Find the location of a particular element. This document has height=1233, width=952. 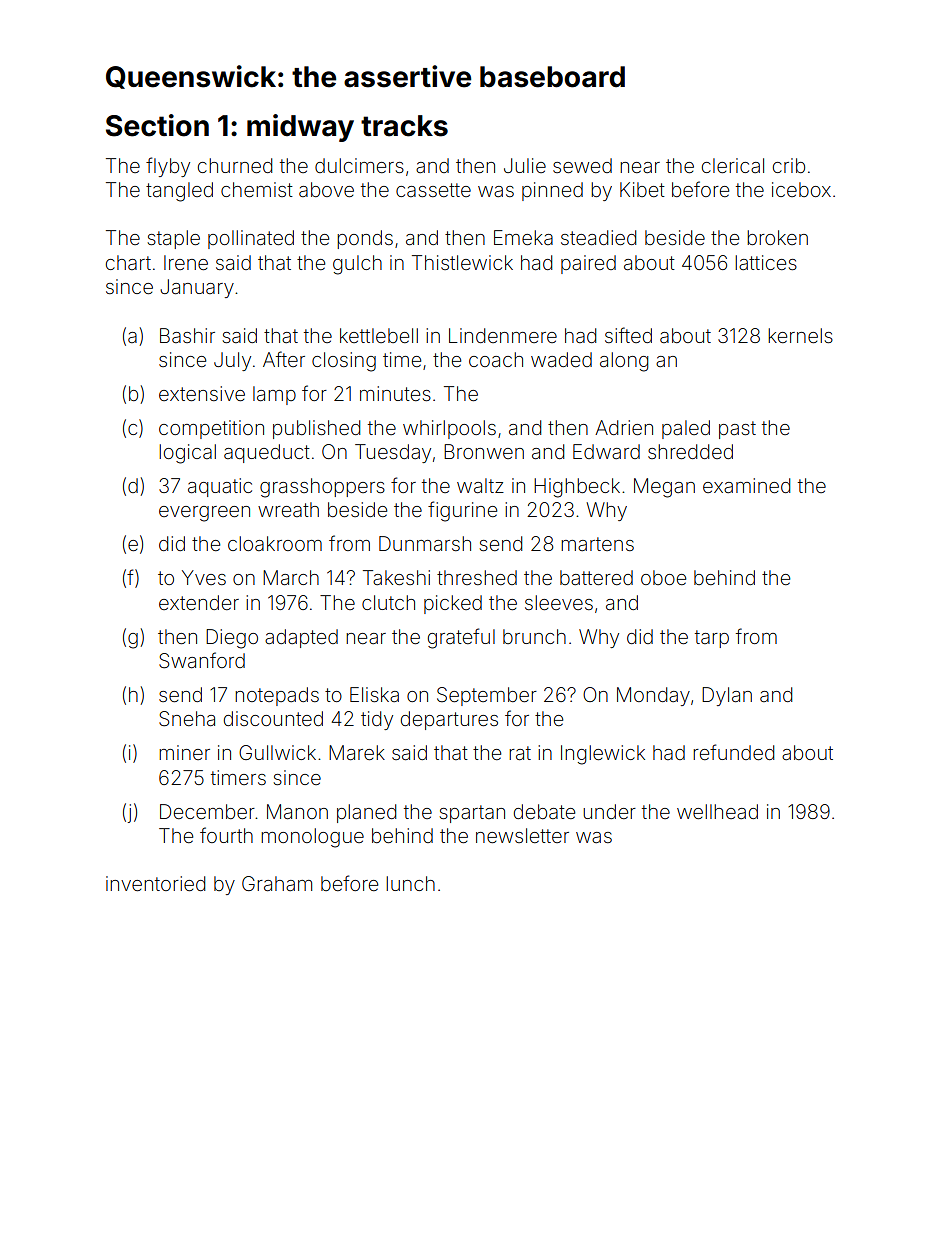

waded is located at coordinates (561, 359).
